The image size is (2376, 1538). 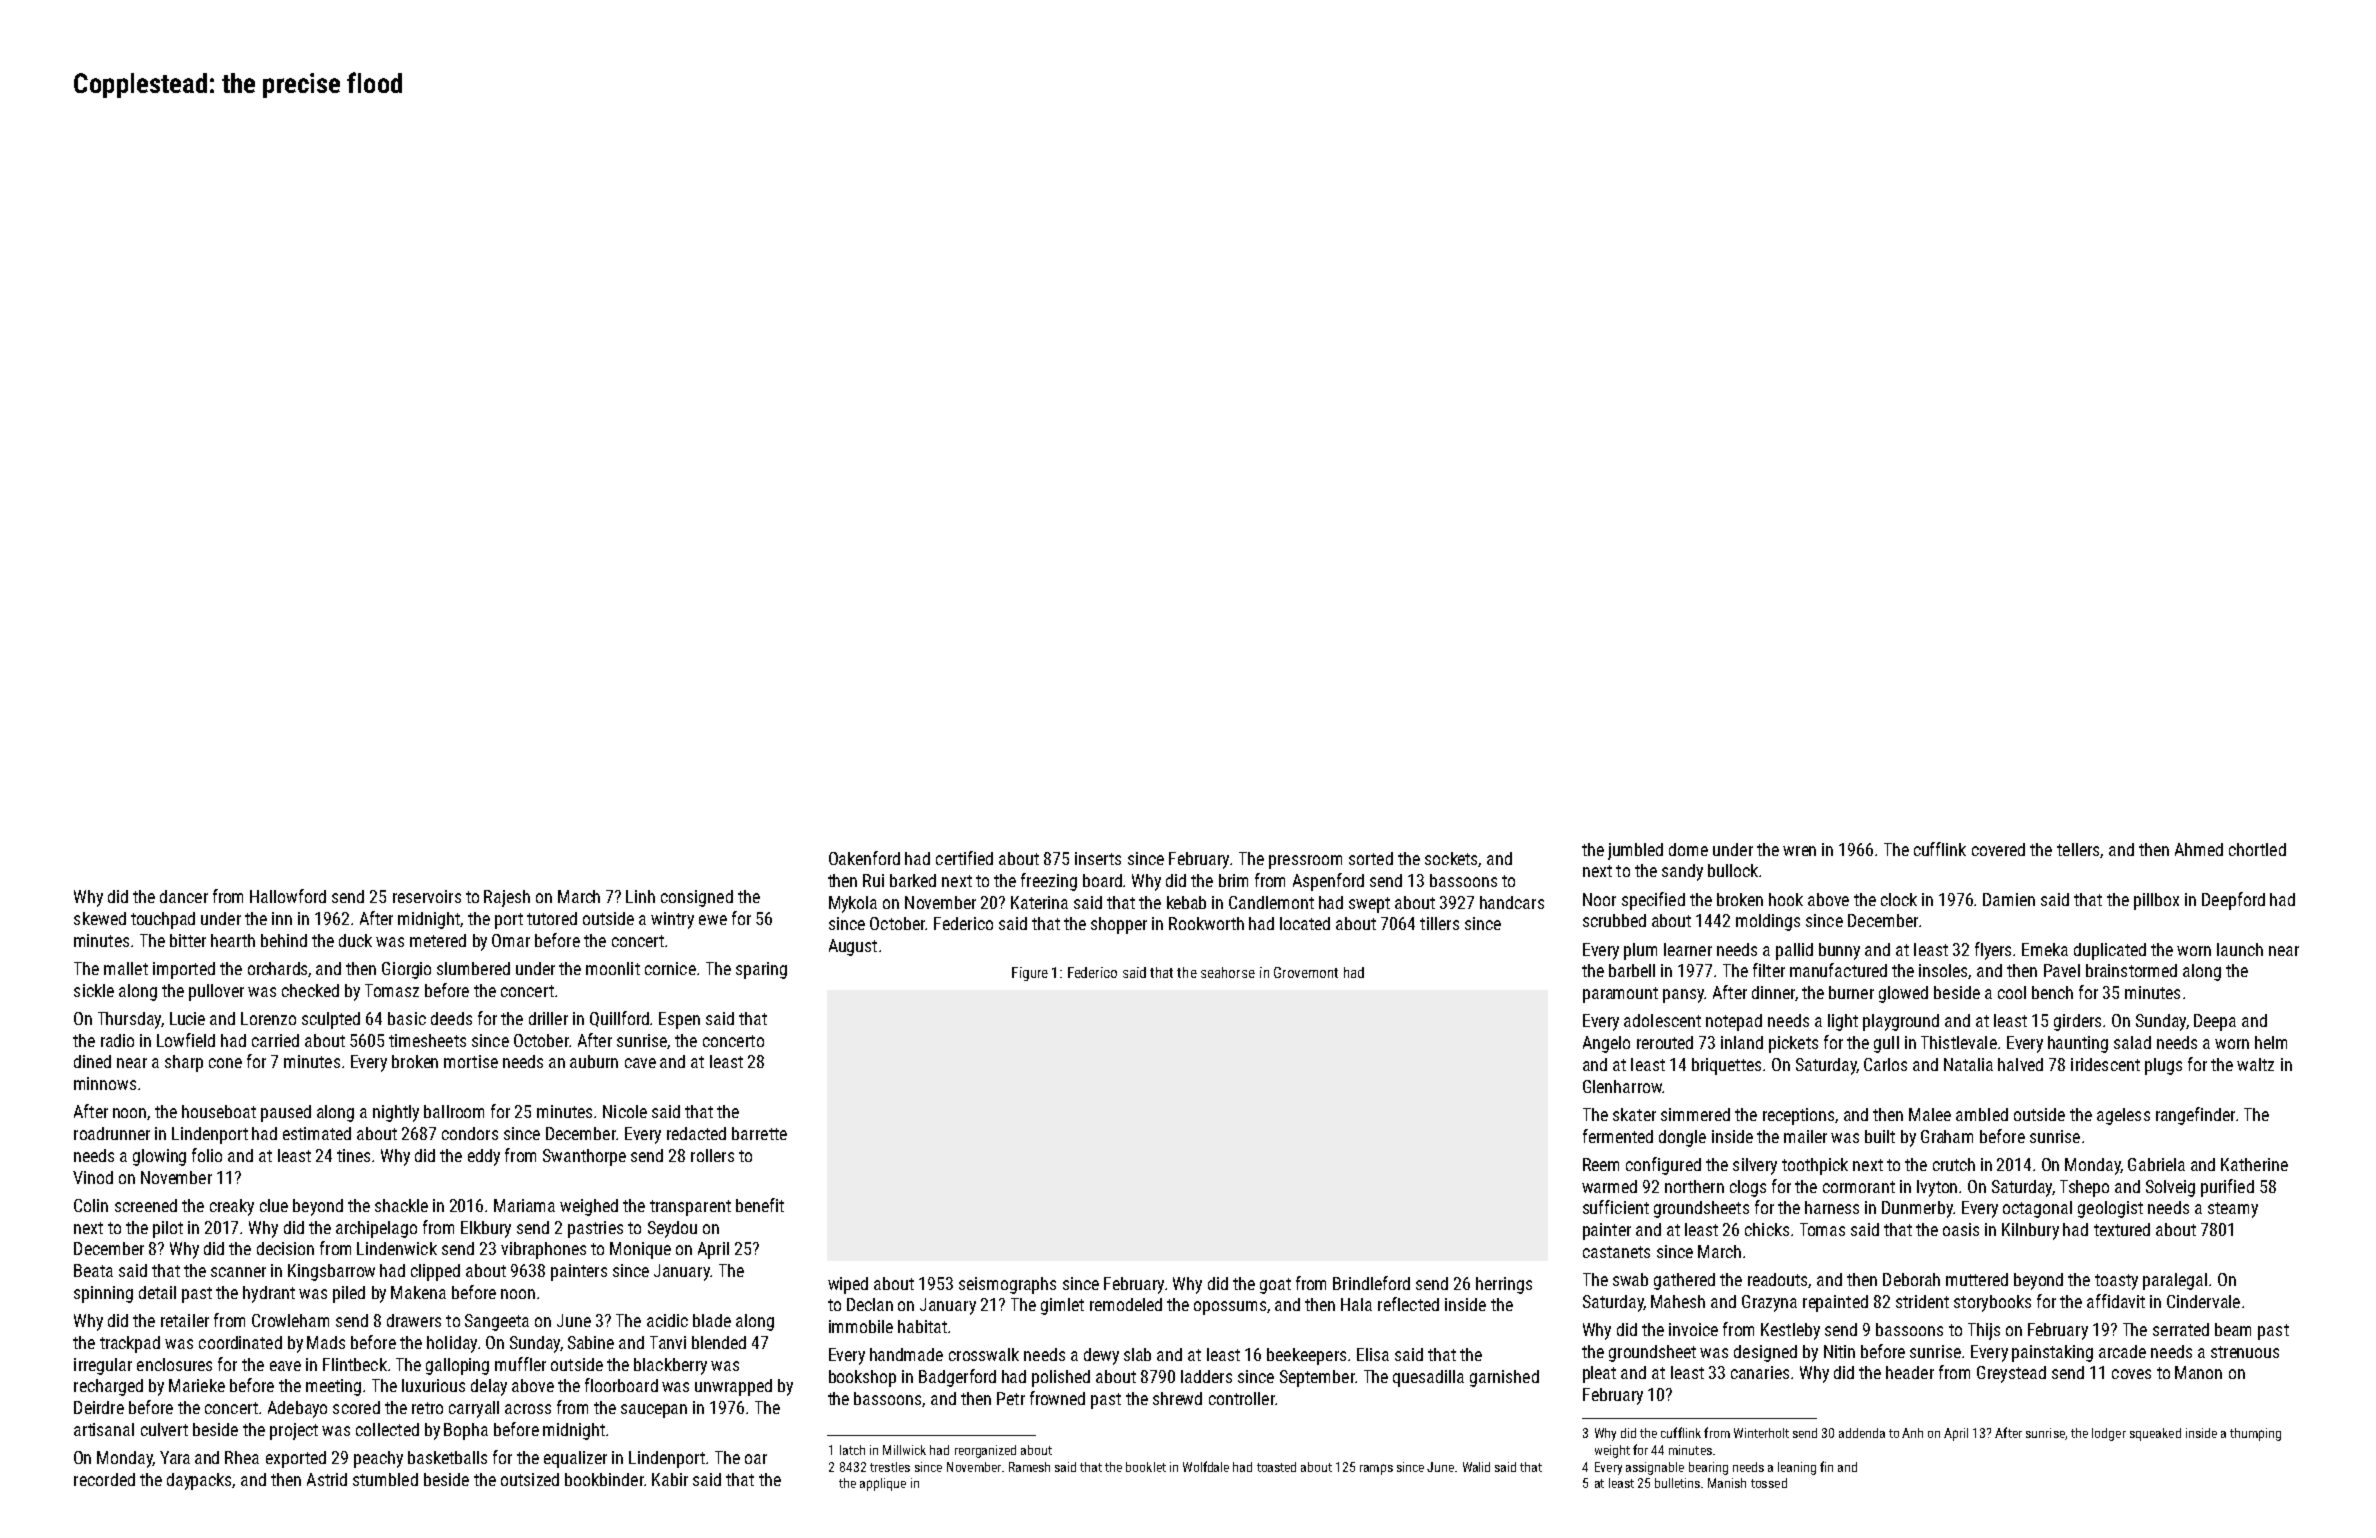 I want to click on Mariama, so click(x=524, y=1205).
